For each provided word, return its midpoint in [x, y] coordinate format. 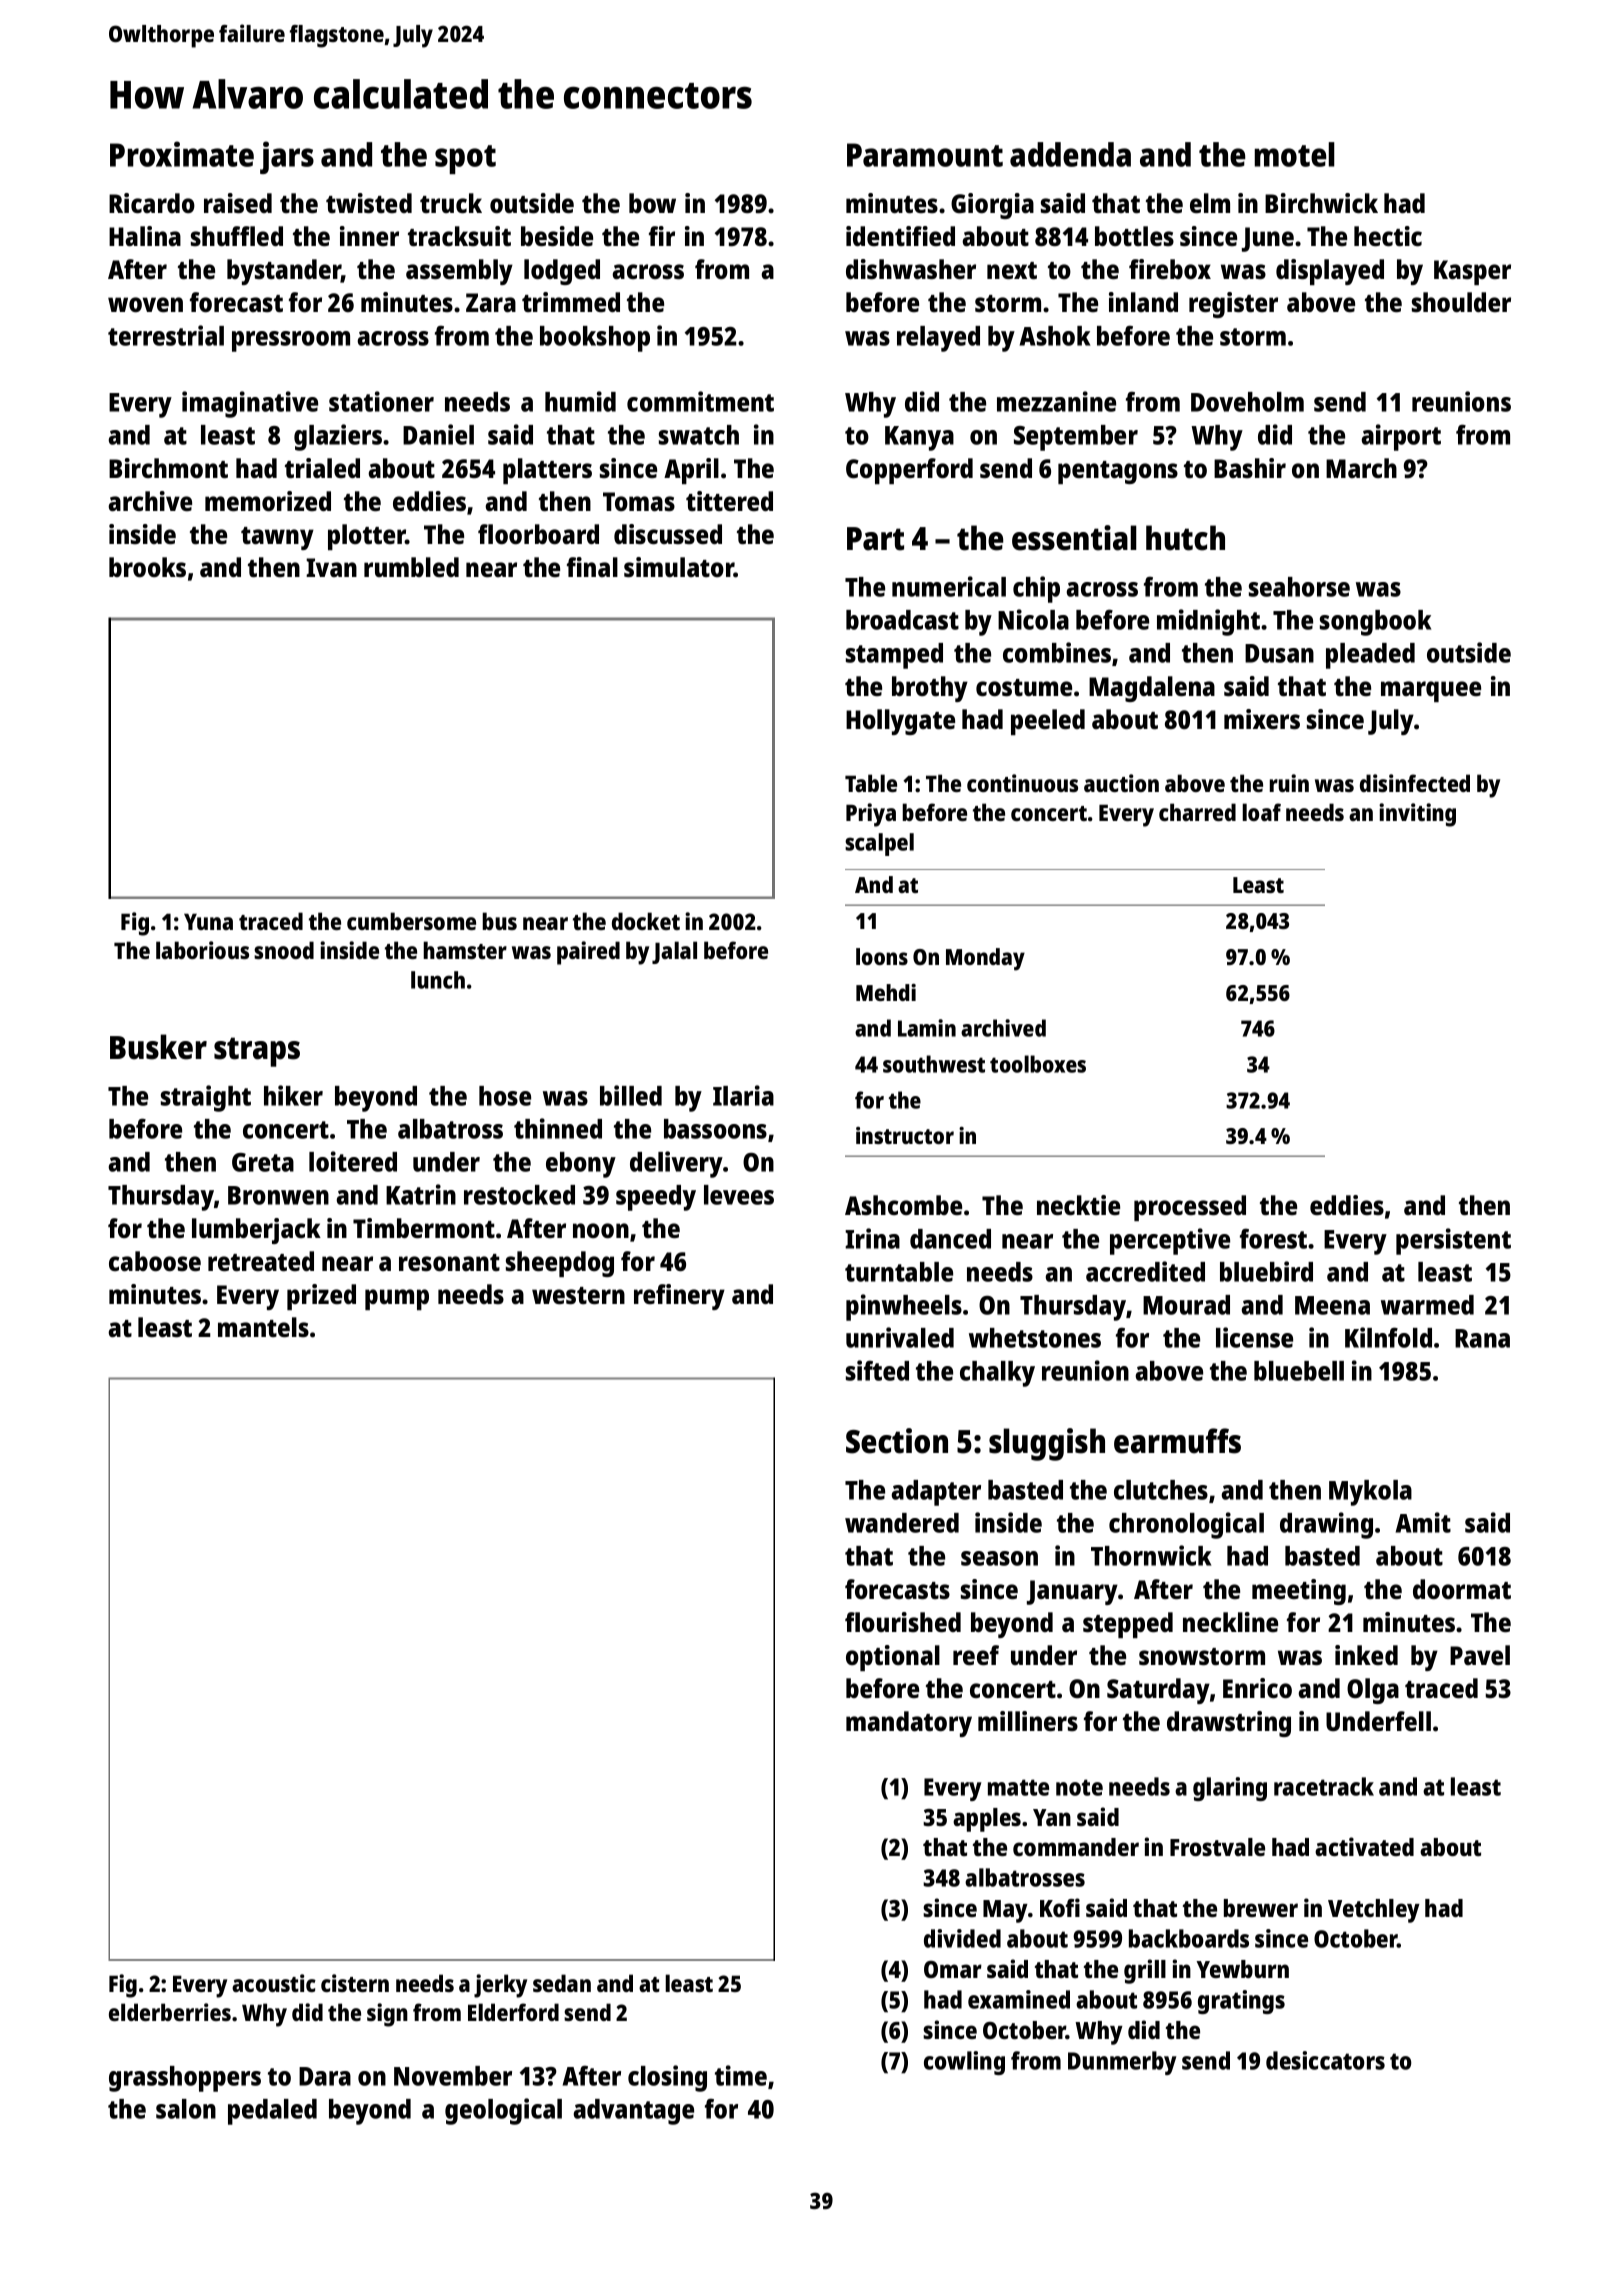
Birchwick [1321, 203]
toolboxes [1038, 1064]
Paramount [925, 155]
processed [1190, 1208]
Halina [145, 236]
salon [186, 2109]
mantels [263, 1327]
